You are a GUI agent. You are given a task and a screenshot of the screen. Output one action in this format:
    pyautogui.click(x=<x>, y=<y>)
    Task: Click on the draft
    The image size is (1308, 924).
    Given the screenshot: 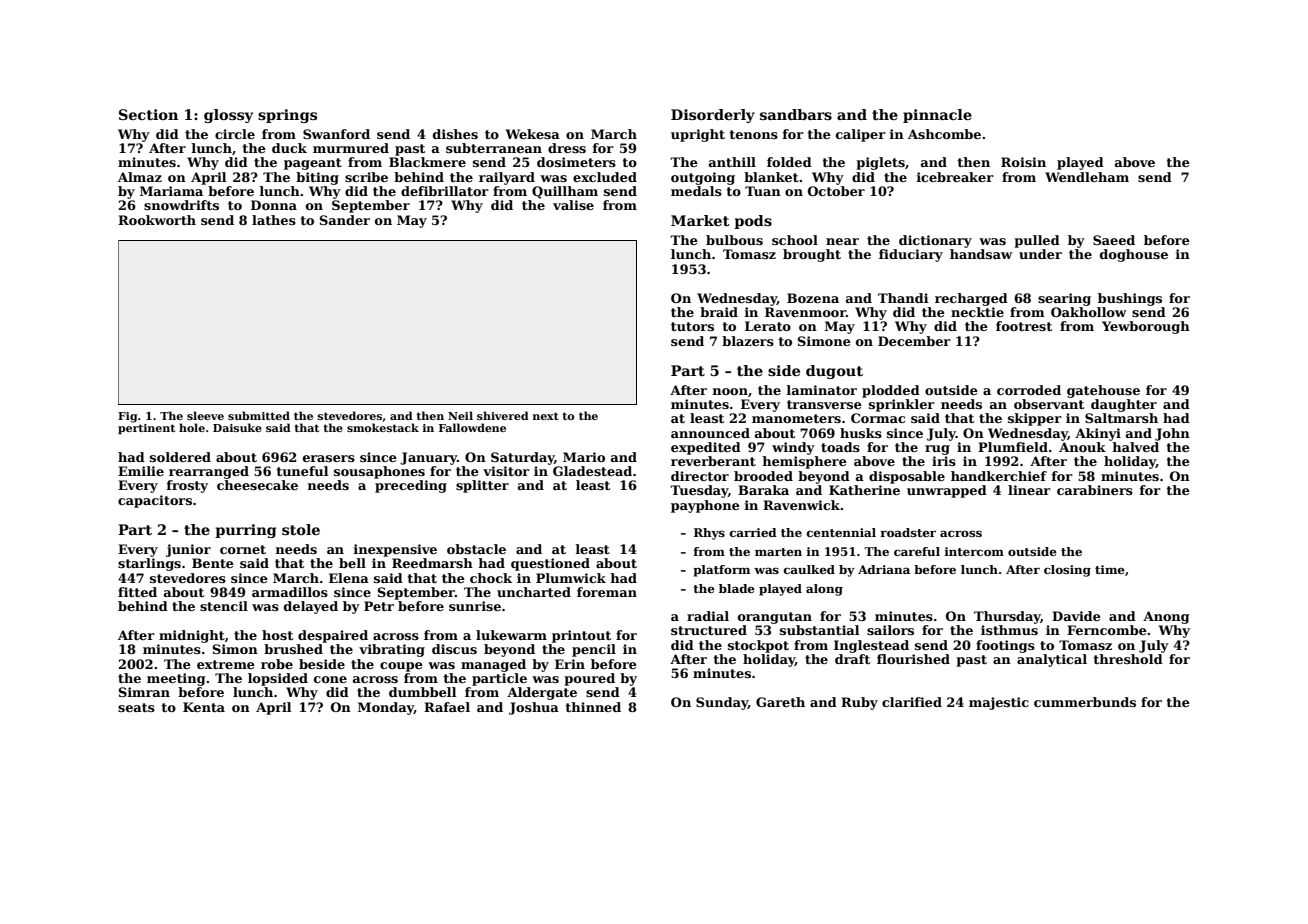 What is the action you would take?
    pyautogui.click(x=852, y=659)
